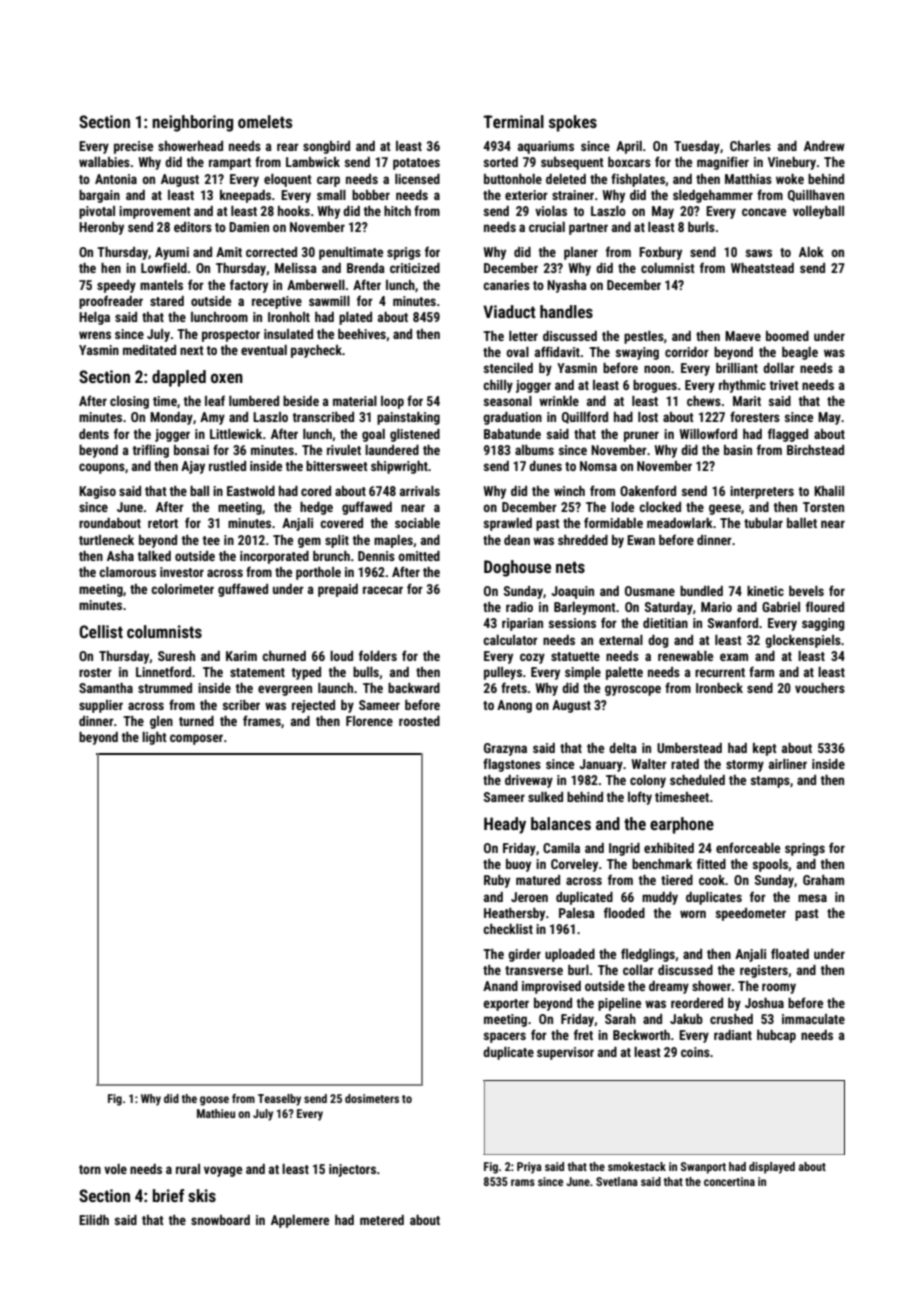  What do you see at coordinates (94, 1220) in the screenshot?
I see `Eilidh` at bounding box center [94, 1220].
